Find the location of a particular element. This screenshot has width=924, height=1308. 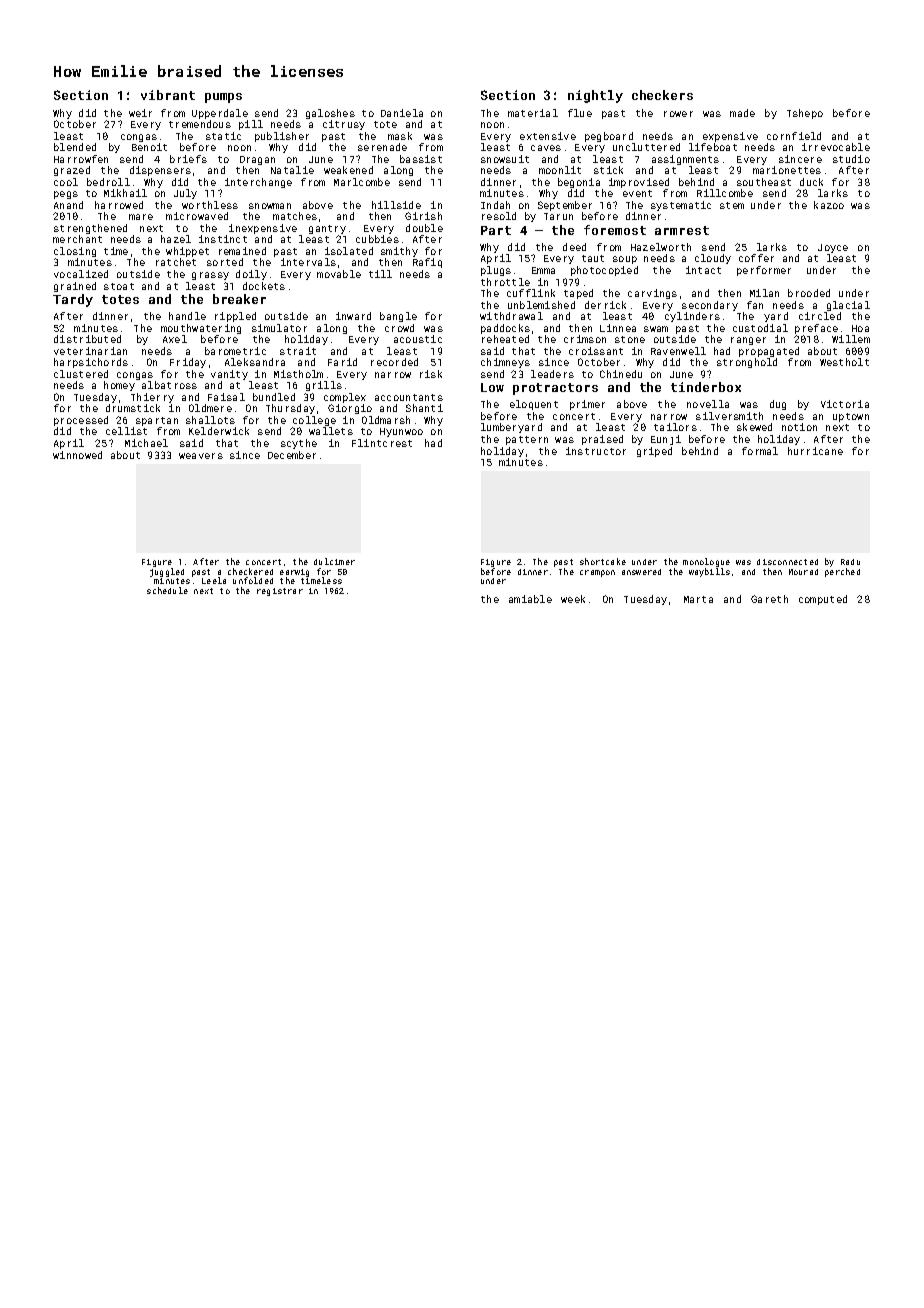

Daniela is located at coordinates (402, 113).
